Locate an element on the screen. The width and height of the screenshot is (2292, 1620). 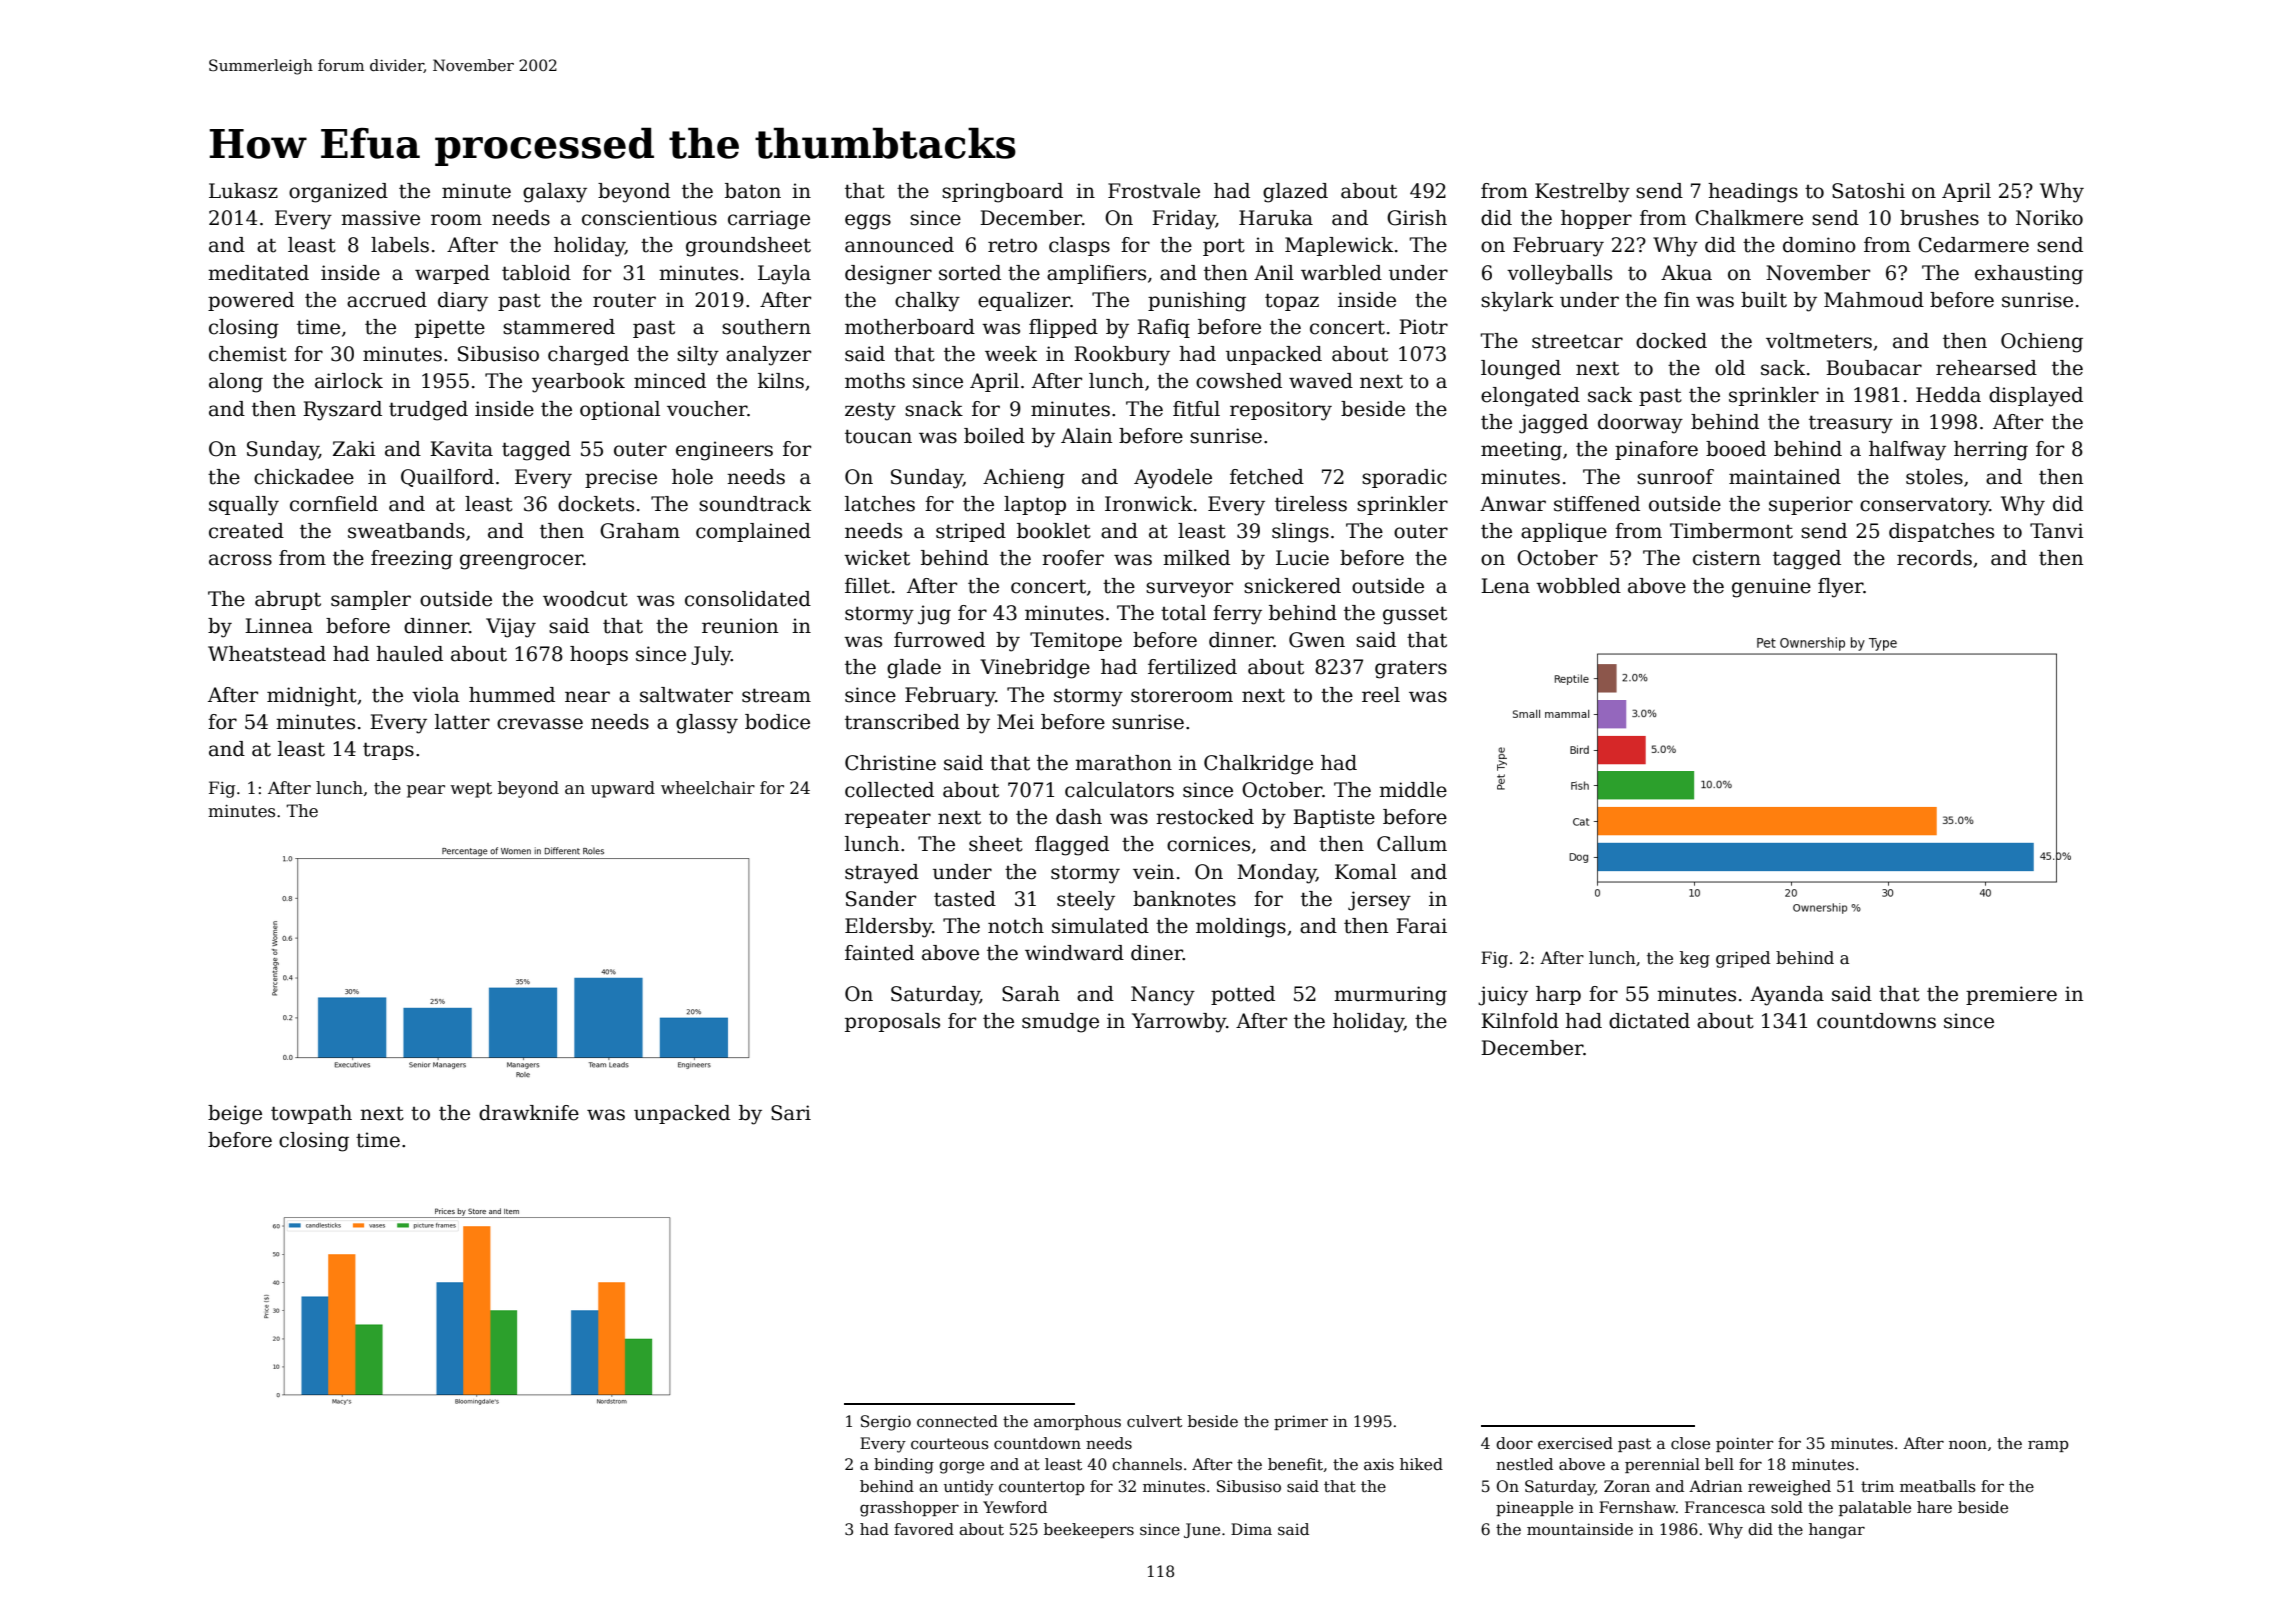
reel is located at coordinates (1381, 695).
